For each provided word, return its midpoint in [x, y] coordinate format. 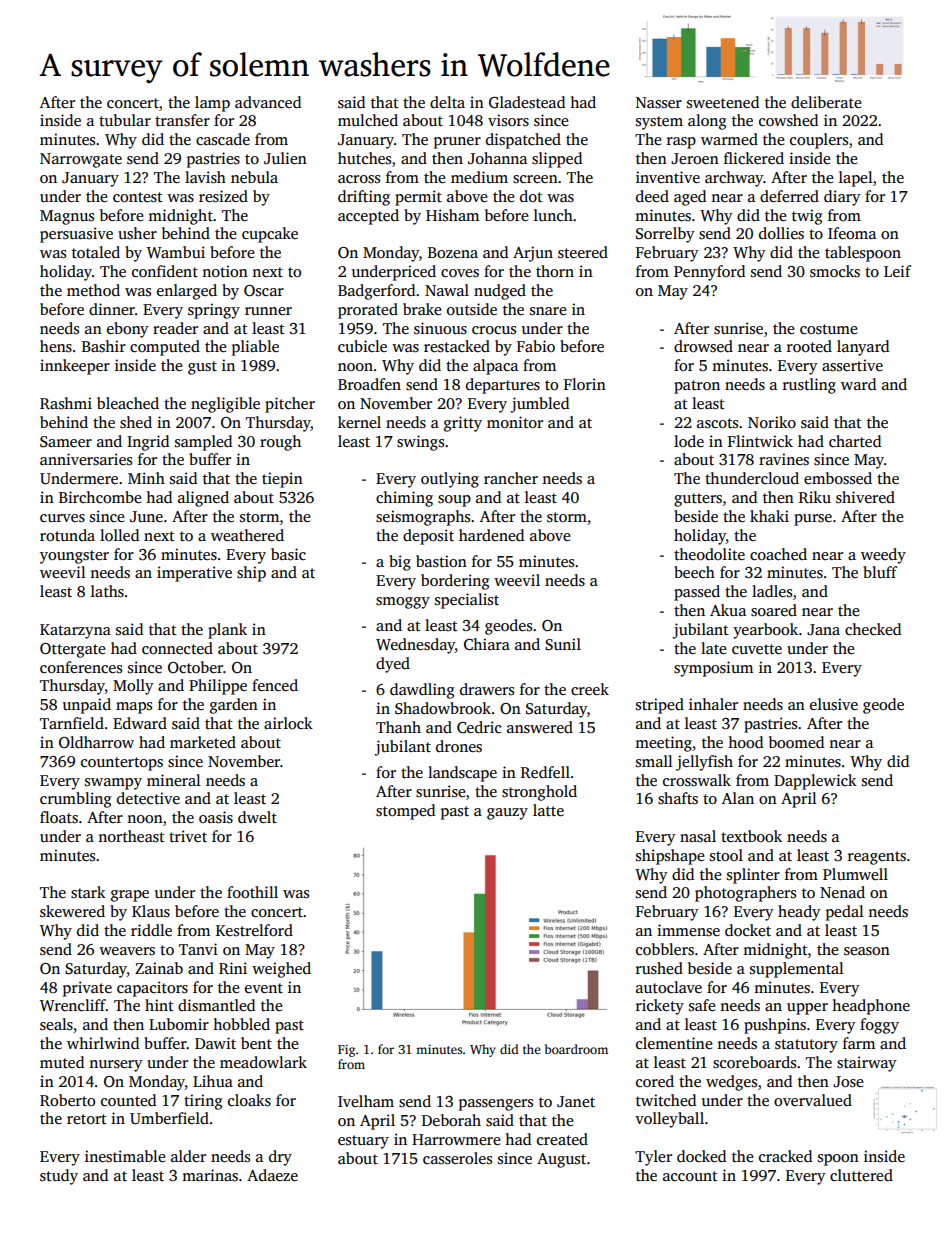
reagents [877, 858]
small [654, 761]
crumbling [75, 800]
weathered [247, 535]
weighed [281, 970]
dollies [781, 233]
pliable [255, 348]
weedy [883, 556]
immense [688, 930]
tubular [125, 120]
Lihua [213, 1081]
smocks [835, 271]
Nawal [447, 290]
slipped [557, 160]
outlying [450, 480]
